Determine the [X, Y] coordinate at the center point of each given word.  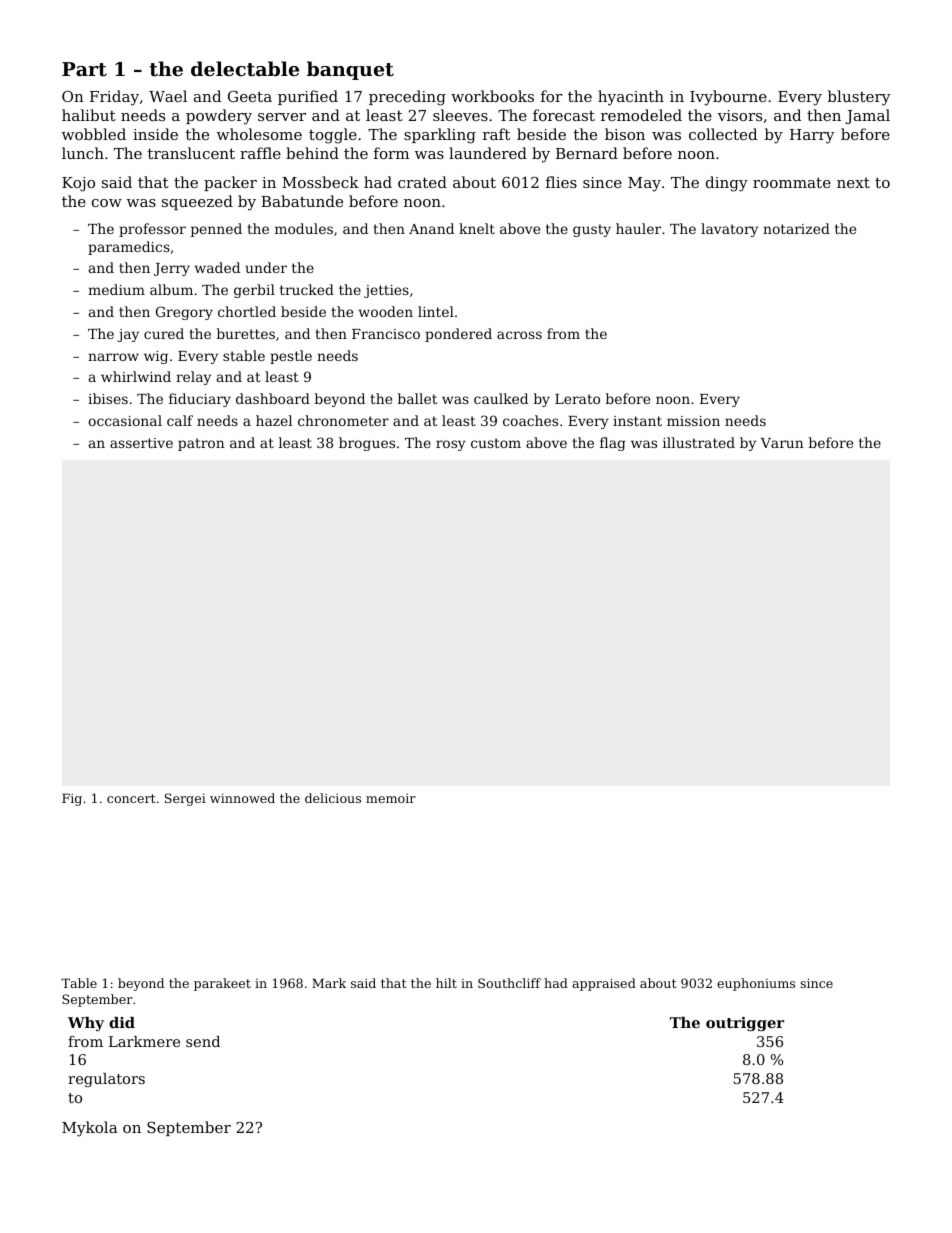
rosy [451, 445]
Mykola [90, 1129]
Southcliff [509, 983]
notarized [796, 228]
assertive [141, 443]
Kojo [78, 184]
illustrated [699, 442]
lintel [436, 311]
